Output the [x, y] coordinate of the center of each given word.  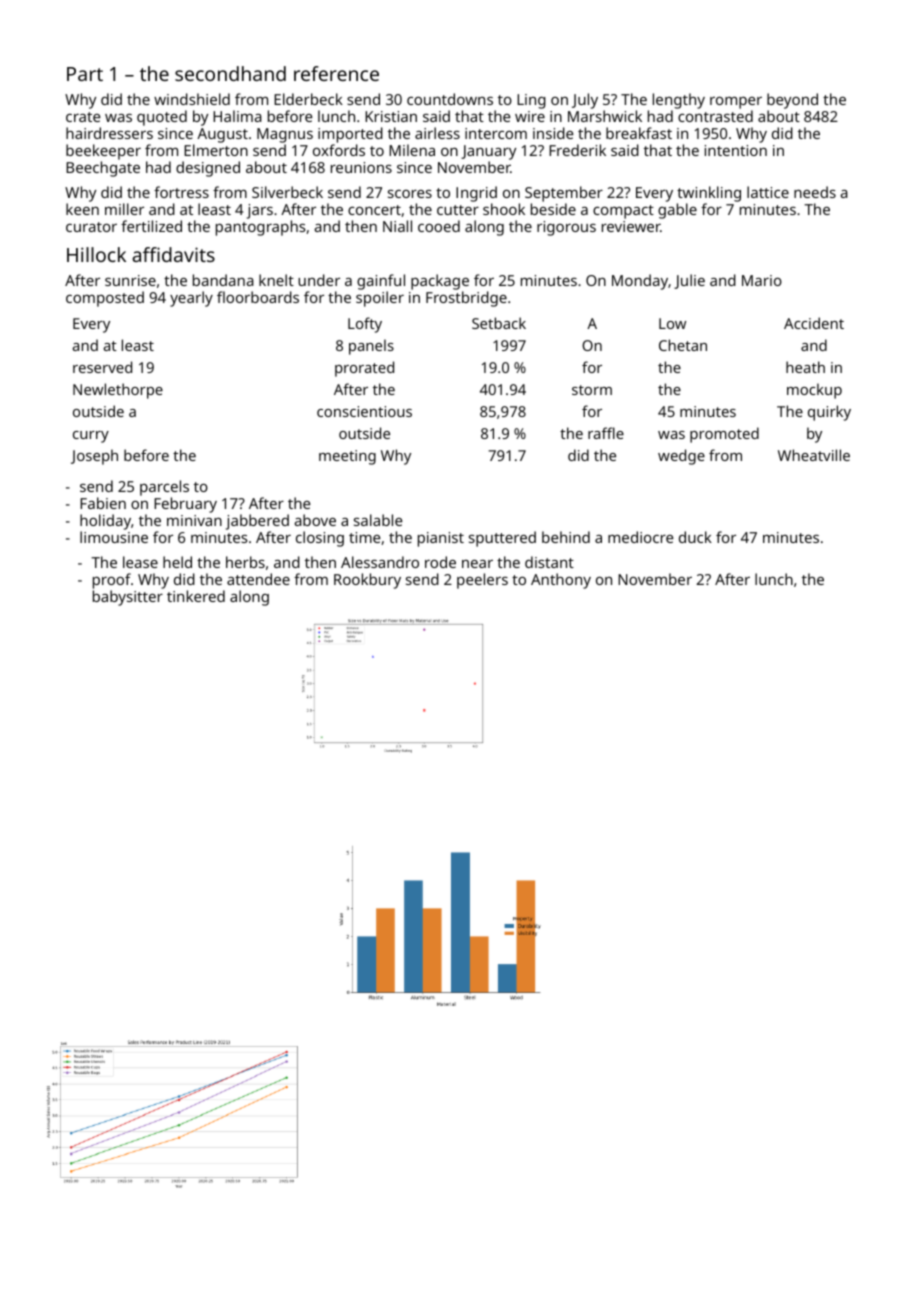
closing [320, 539]
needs [815, 192]
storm [592, 390]
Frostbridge [466, 299]
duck [695, 537]
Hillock [96, 254]
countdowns [450, 99]
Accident [814, 323]
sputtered [502, 539]
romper [736, 103]
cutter [458, 210]
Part [85, 74]
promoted [724, 435]
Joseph [94, 457]
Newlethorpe [118, 391]
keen [82, 209]
